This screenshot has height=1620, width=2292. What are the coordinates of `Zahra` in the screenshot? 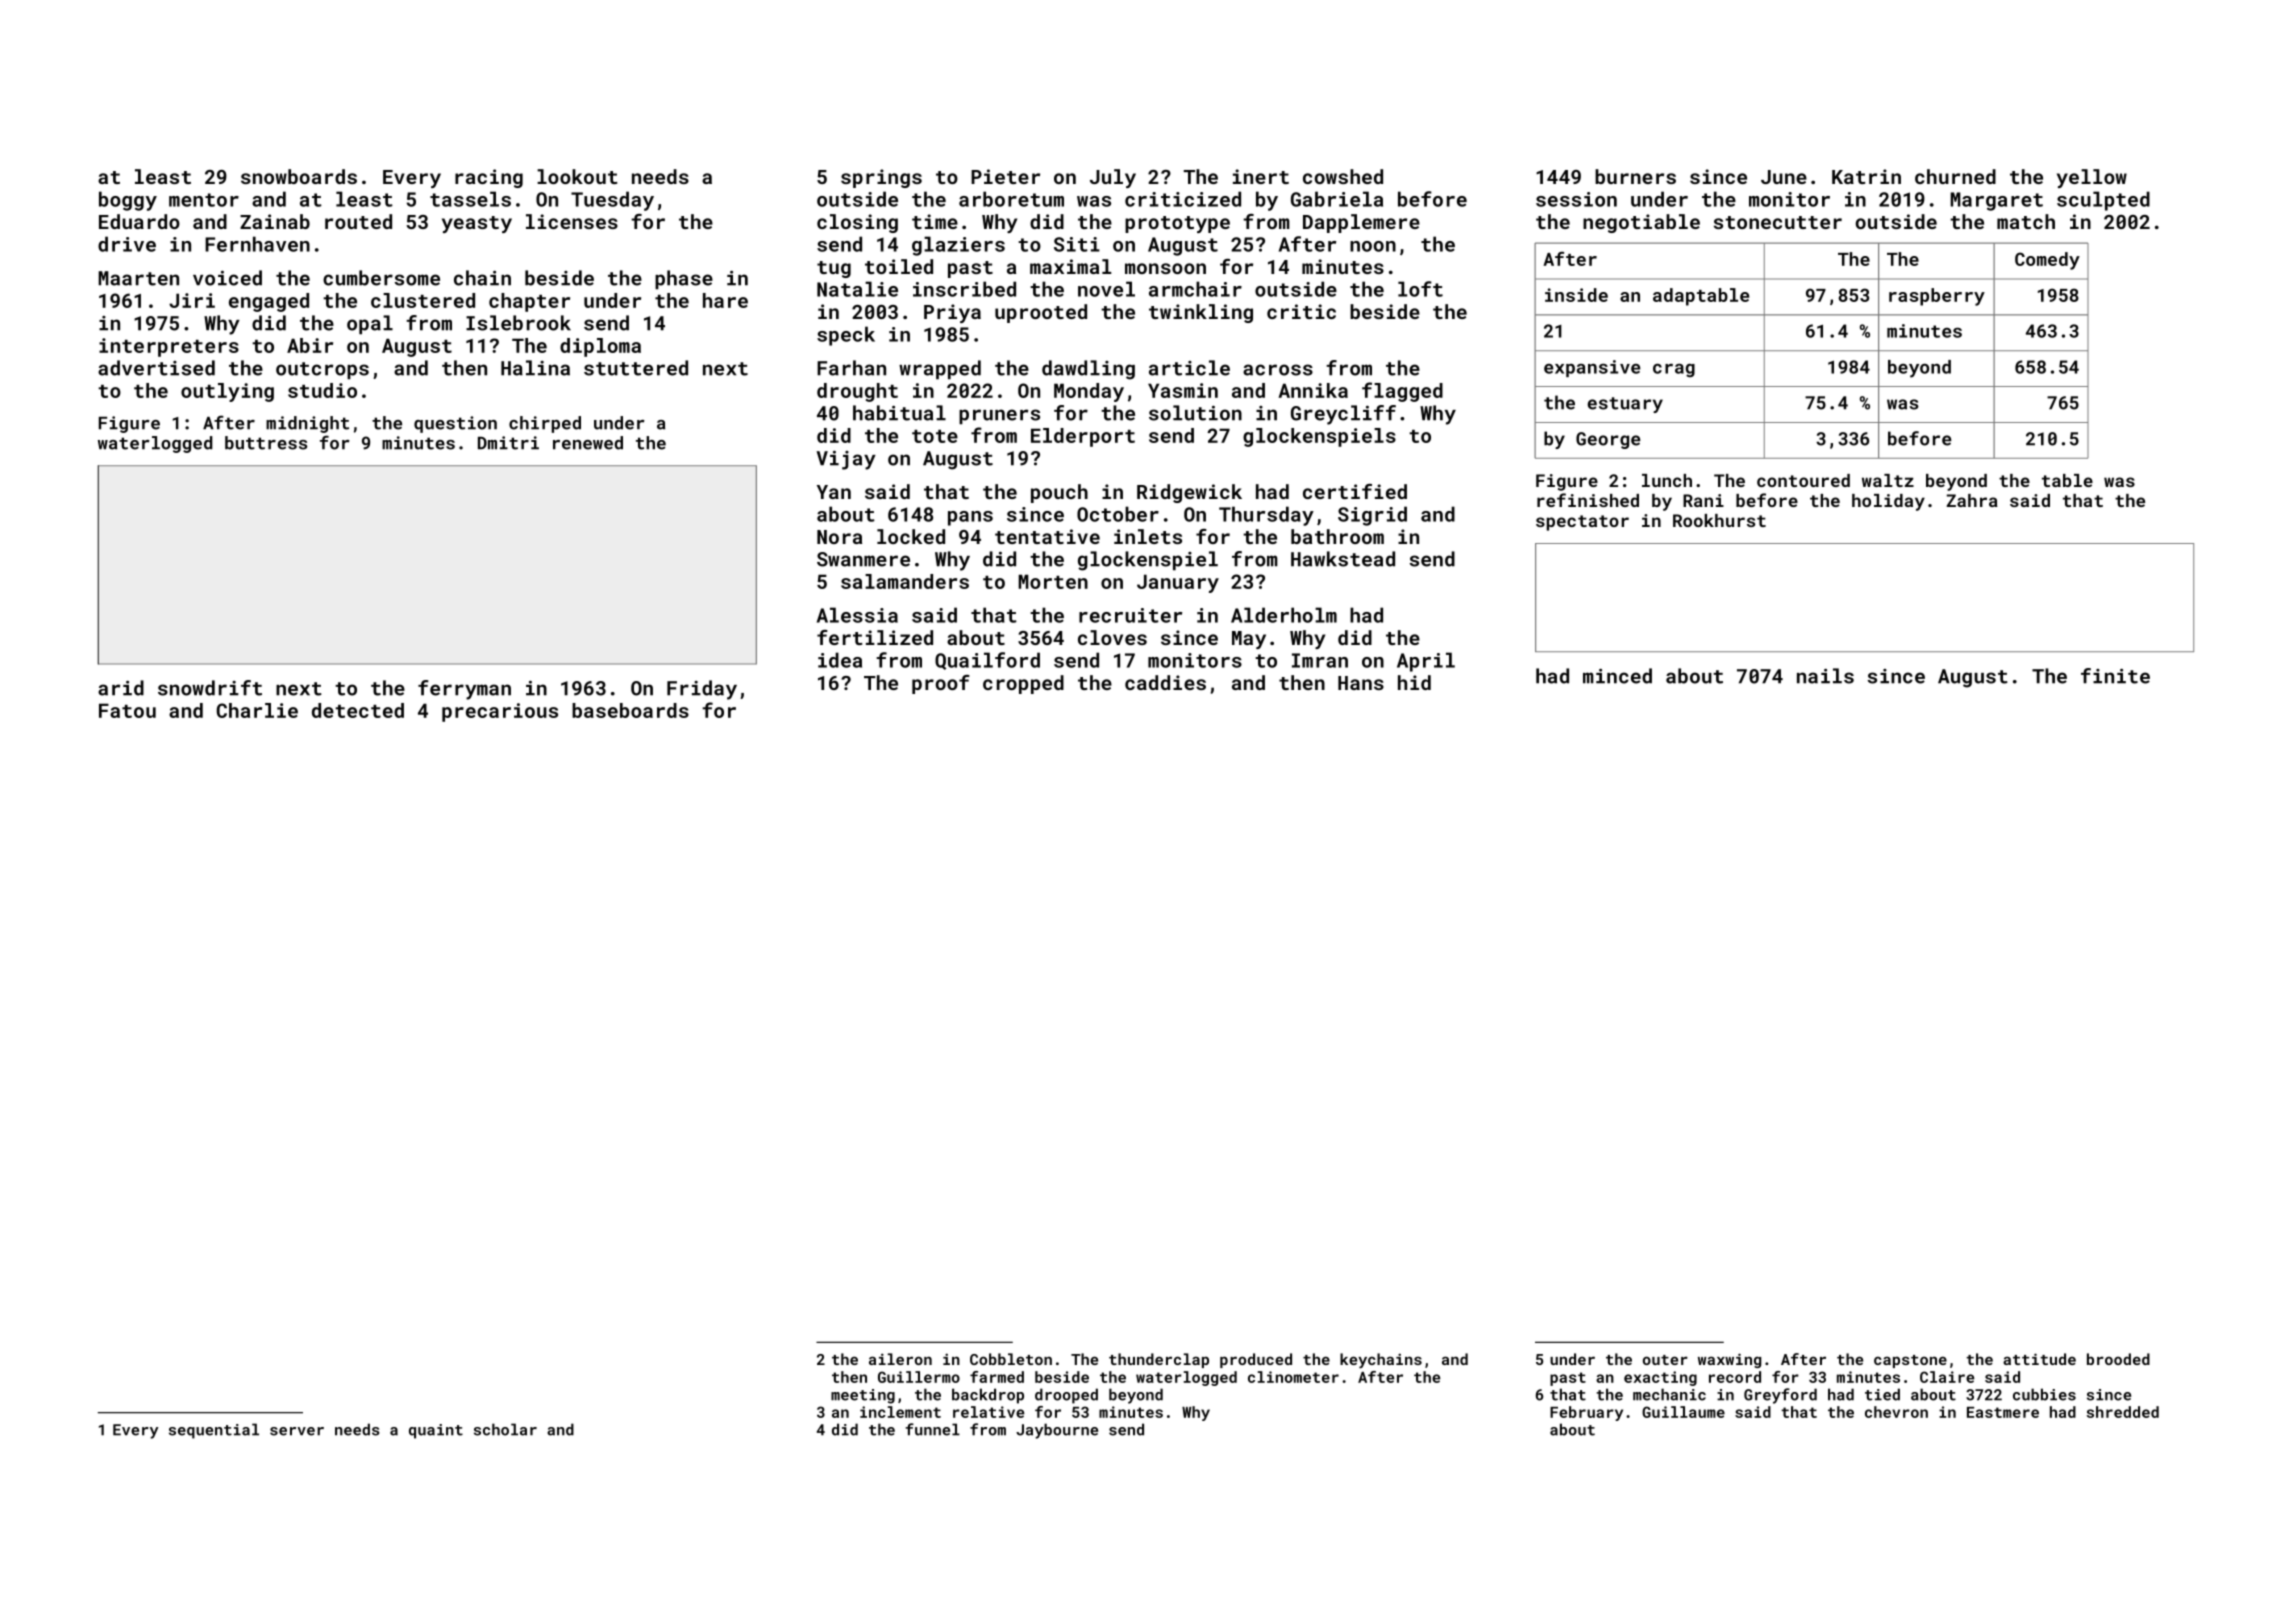 It's located at (1972, 500).
